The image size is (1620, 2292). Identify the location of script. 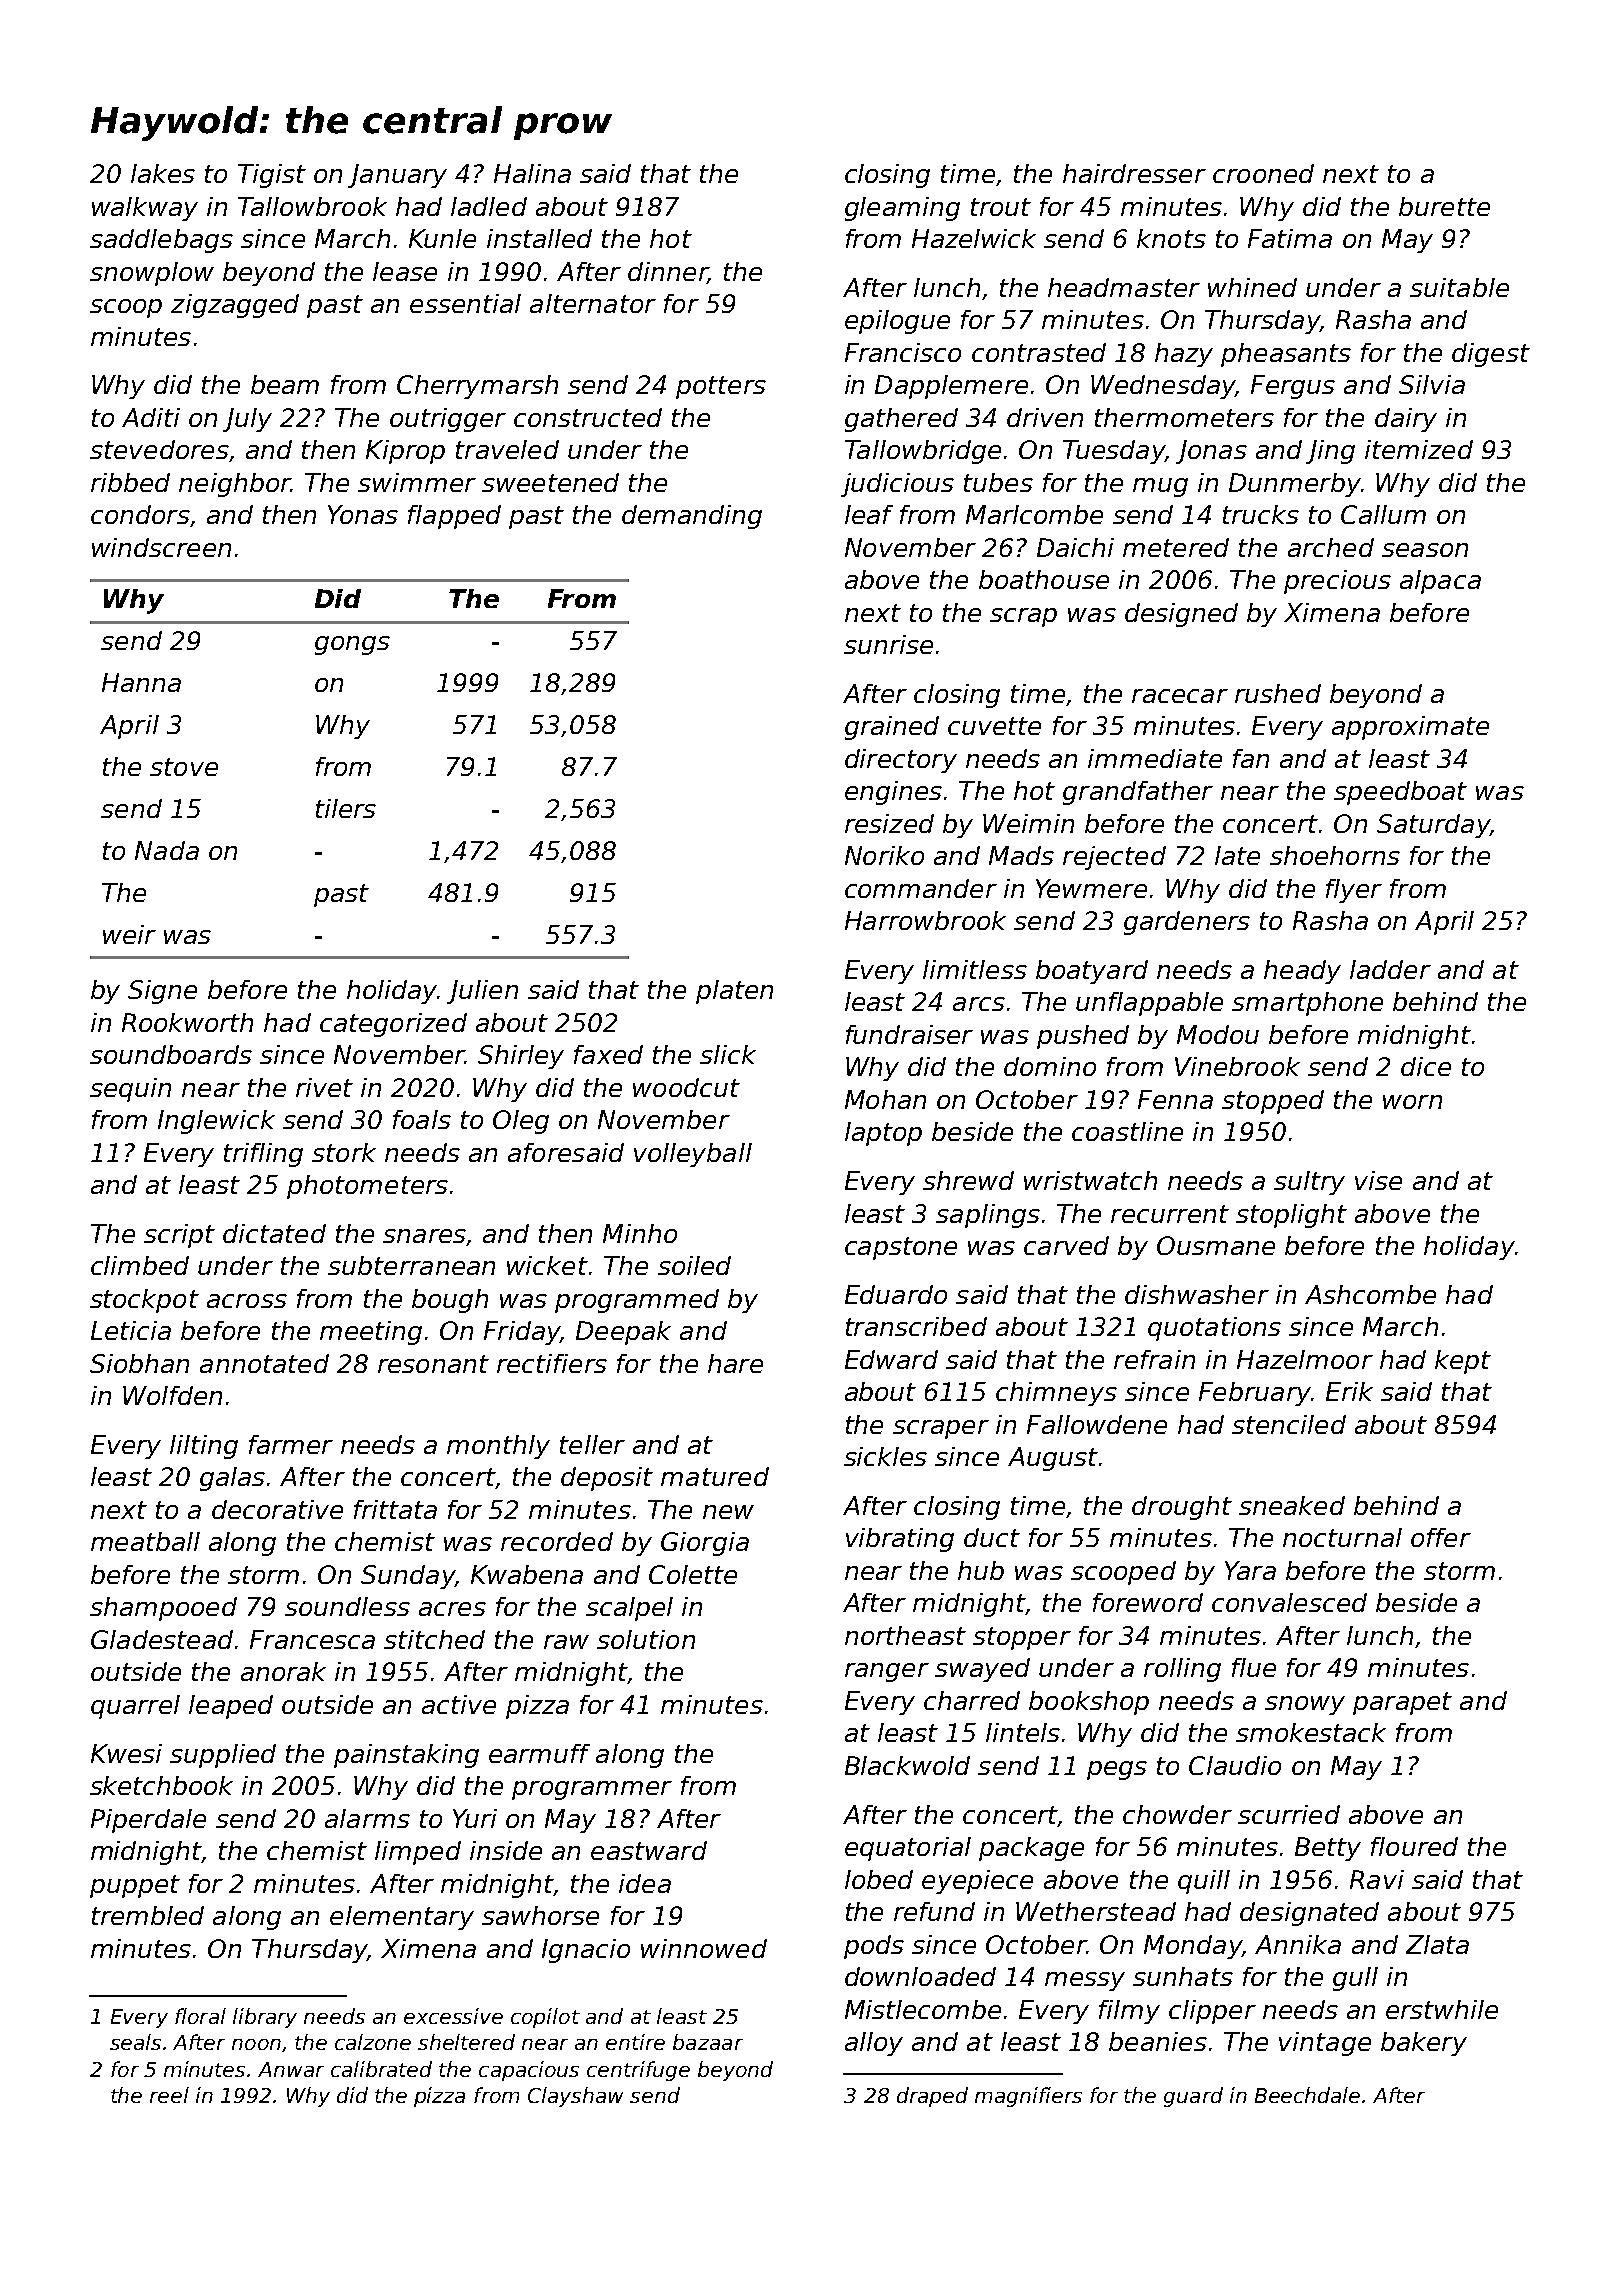
(179, 1236).
